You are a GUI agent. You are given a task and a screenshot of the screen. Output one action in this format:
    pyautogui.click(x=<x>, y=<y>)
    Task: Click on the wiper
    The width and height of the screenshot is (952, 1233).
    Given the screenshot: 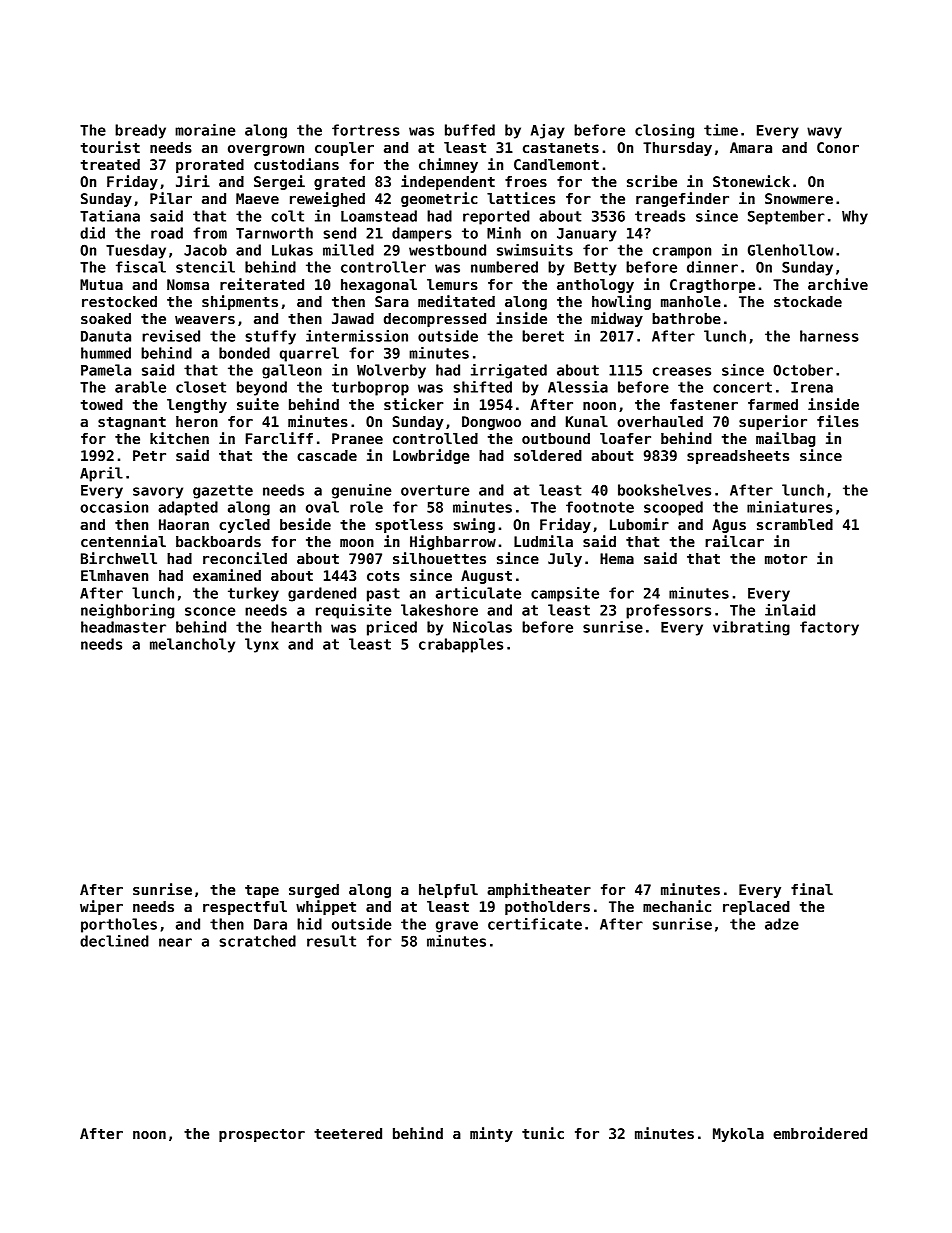 What is the action you would take?
    pyautogui.click(x=101, y=907)
